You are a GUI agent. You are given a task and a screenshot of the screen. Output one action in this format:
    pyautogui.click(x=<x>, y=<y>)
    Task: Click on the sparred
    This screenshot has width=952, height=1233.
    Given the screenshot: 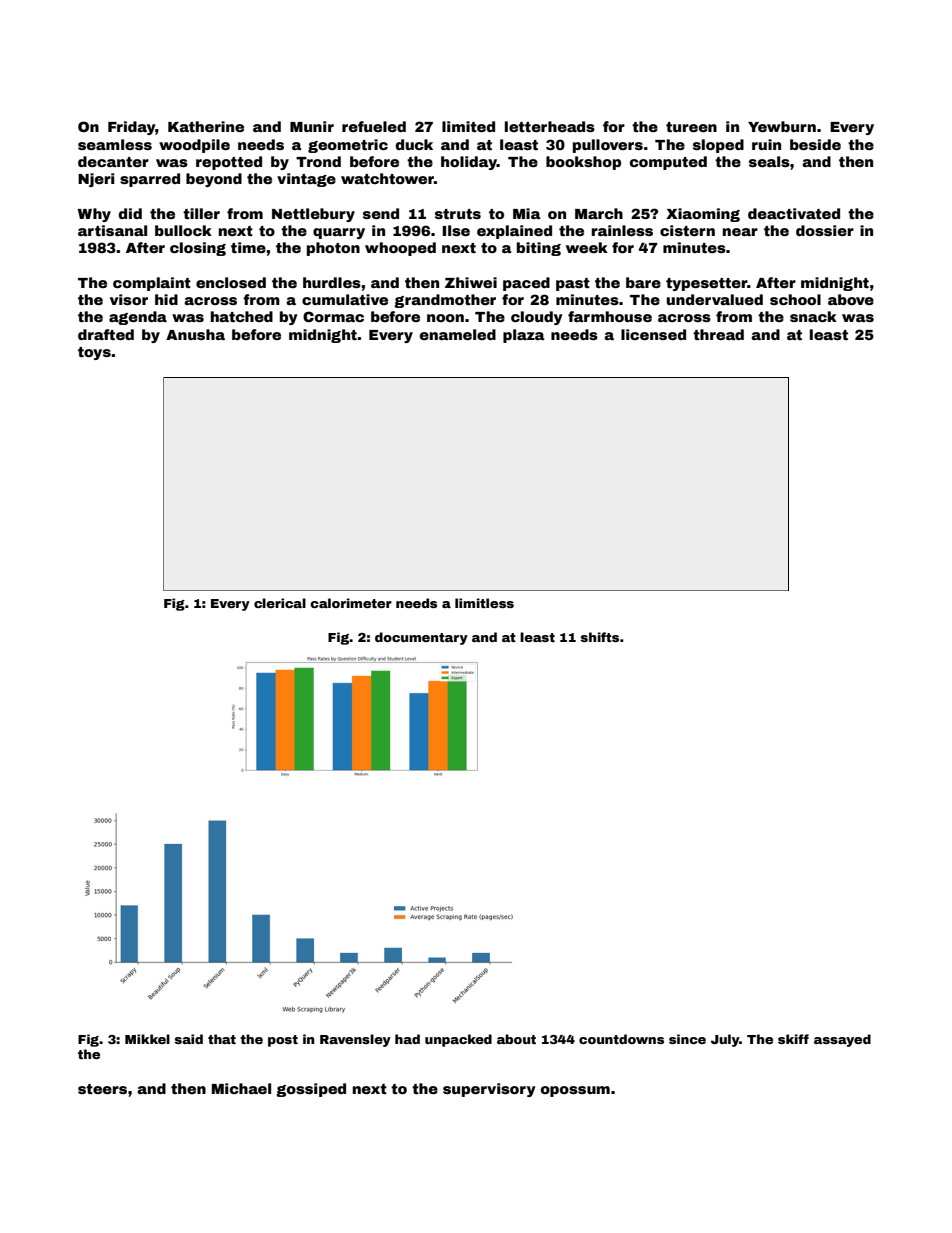 What is the action you would take?
    pyautogui.click(x=150, y=180)
